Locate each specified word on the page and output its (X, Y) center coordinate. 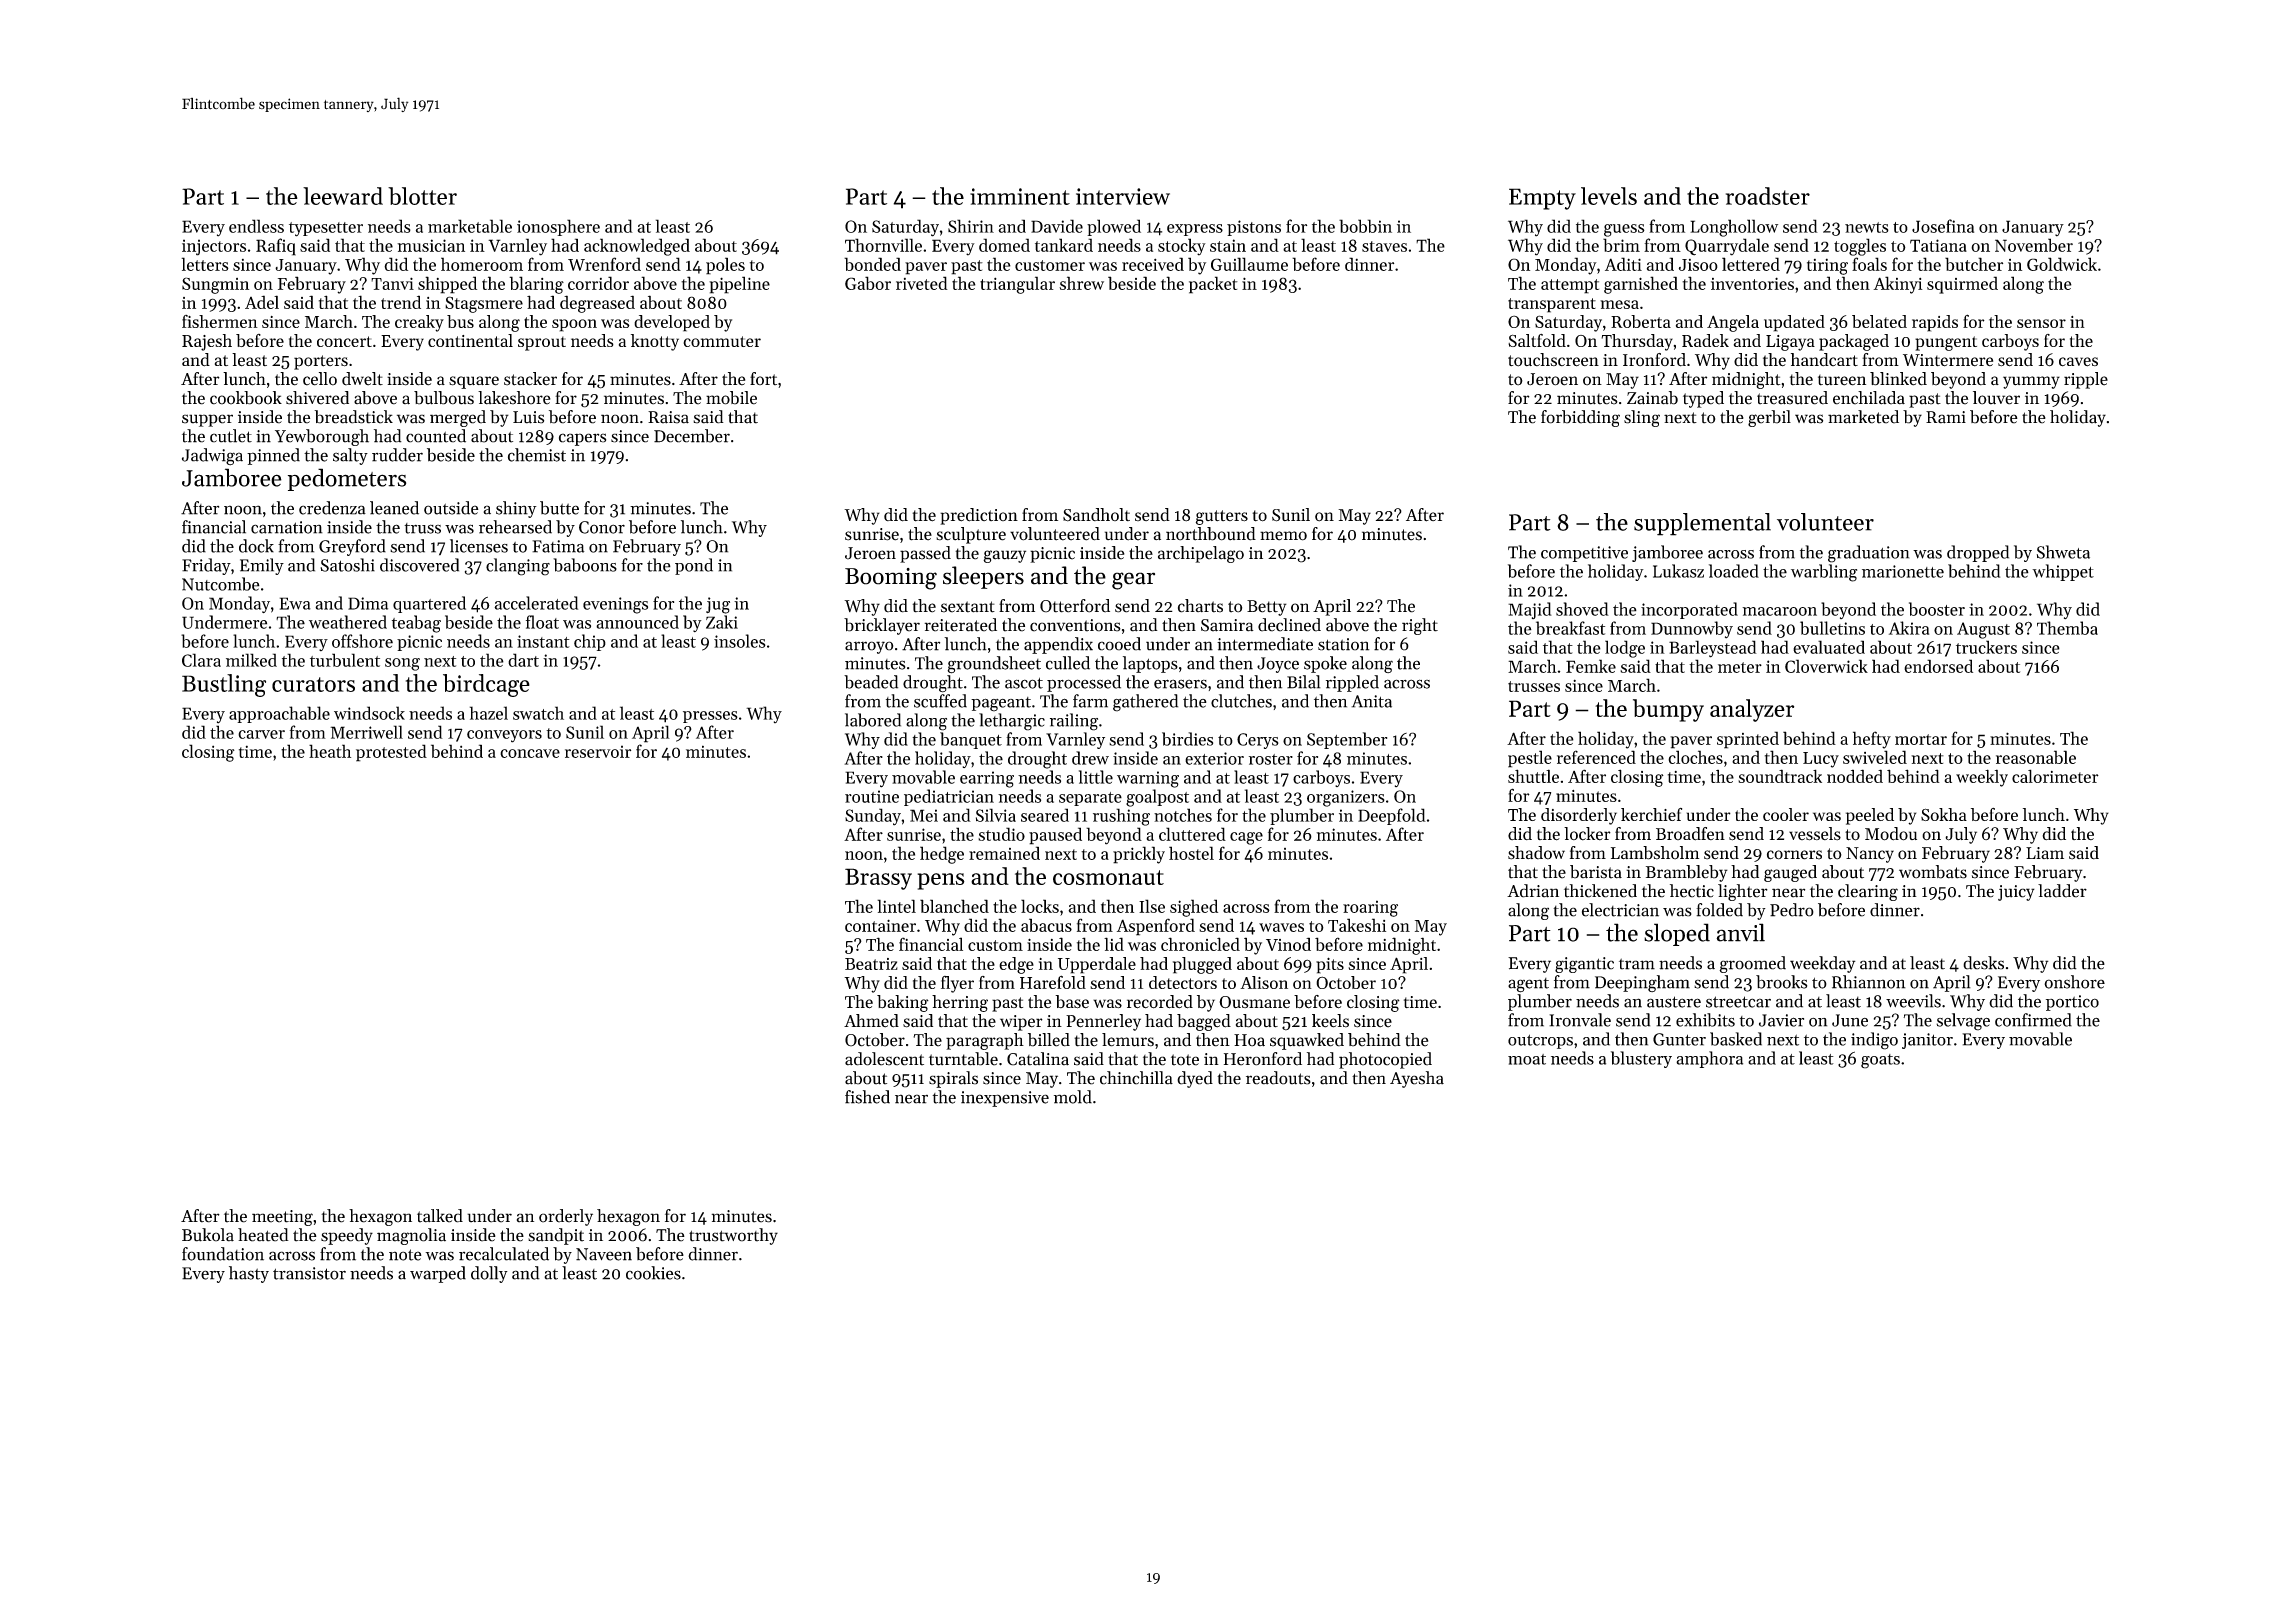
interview (1123, 196)
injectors (214, 247)
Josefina (1943, 226)
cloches (1695, 757)
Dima (368, 603)
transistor (309, 1273)
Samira (1227, 625)
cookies (653, 1273)
